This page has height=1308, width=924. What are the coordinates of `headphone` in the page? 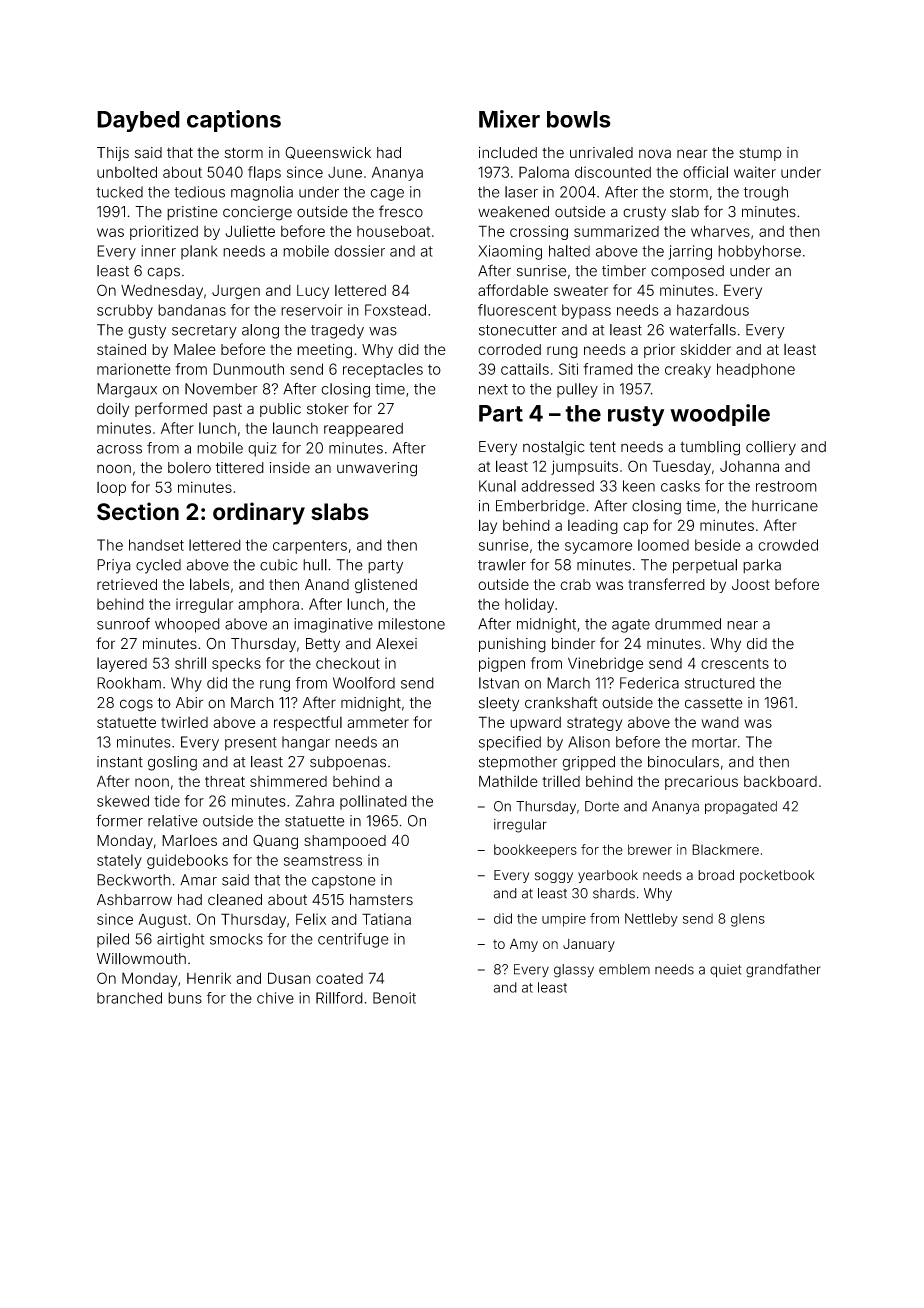 It's located at (756, 370).
